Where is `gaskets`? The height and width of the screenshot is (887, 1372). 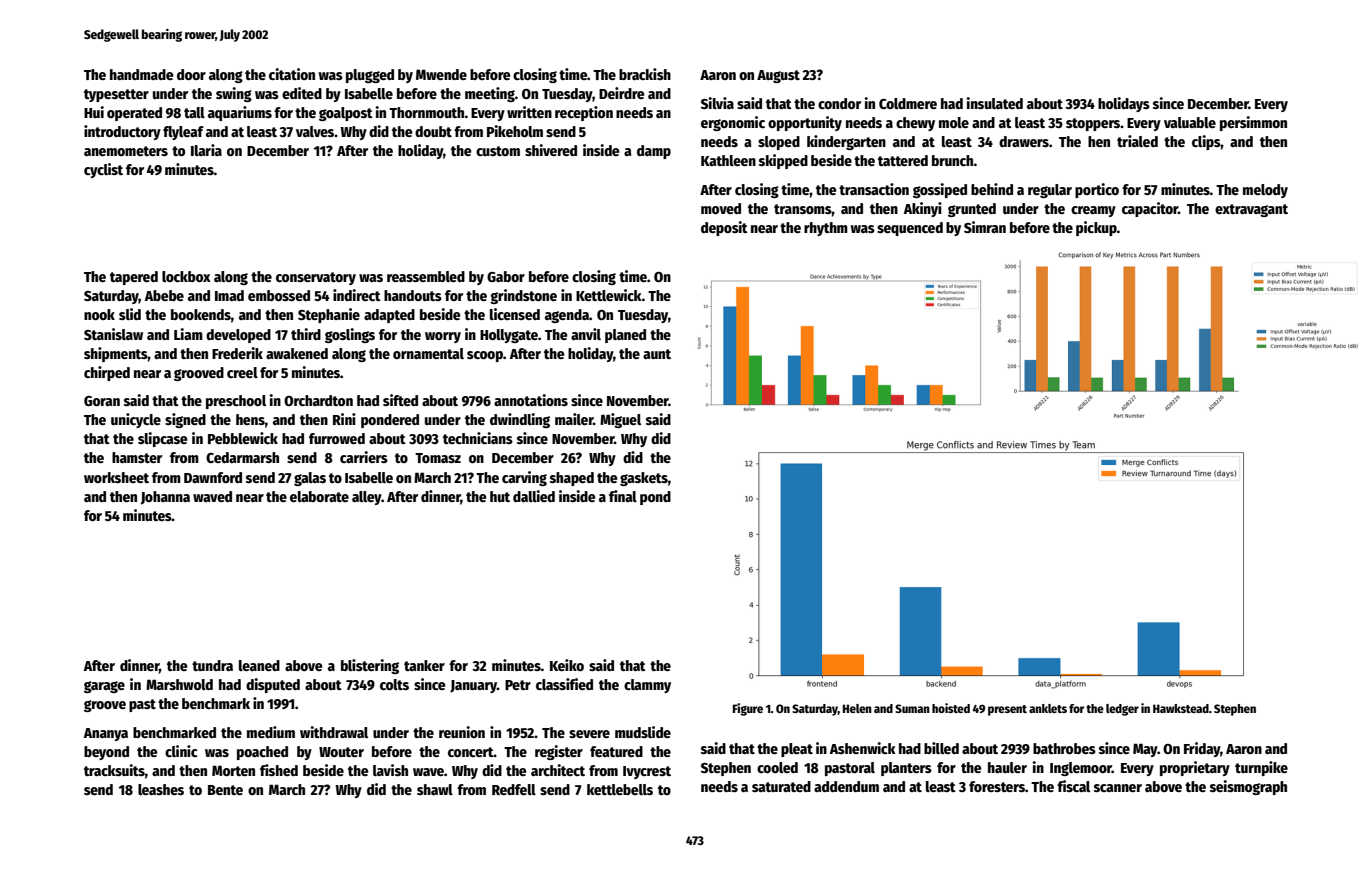 gaskets is located at coordinates (644, 479).
